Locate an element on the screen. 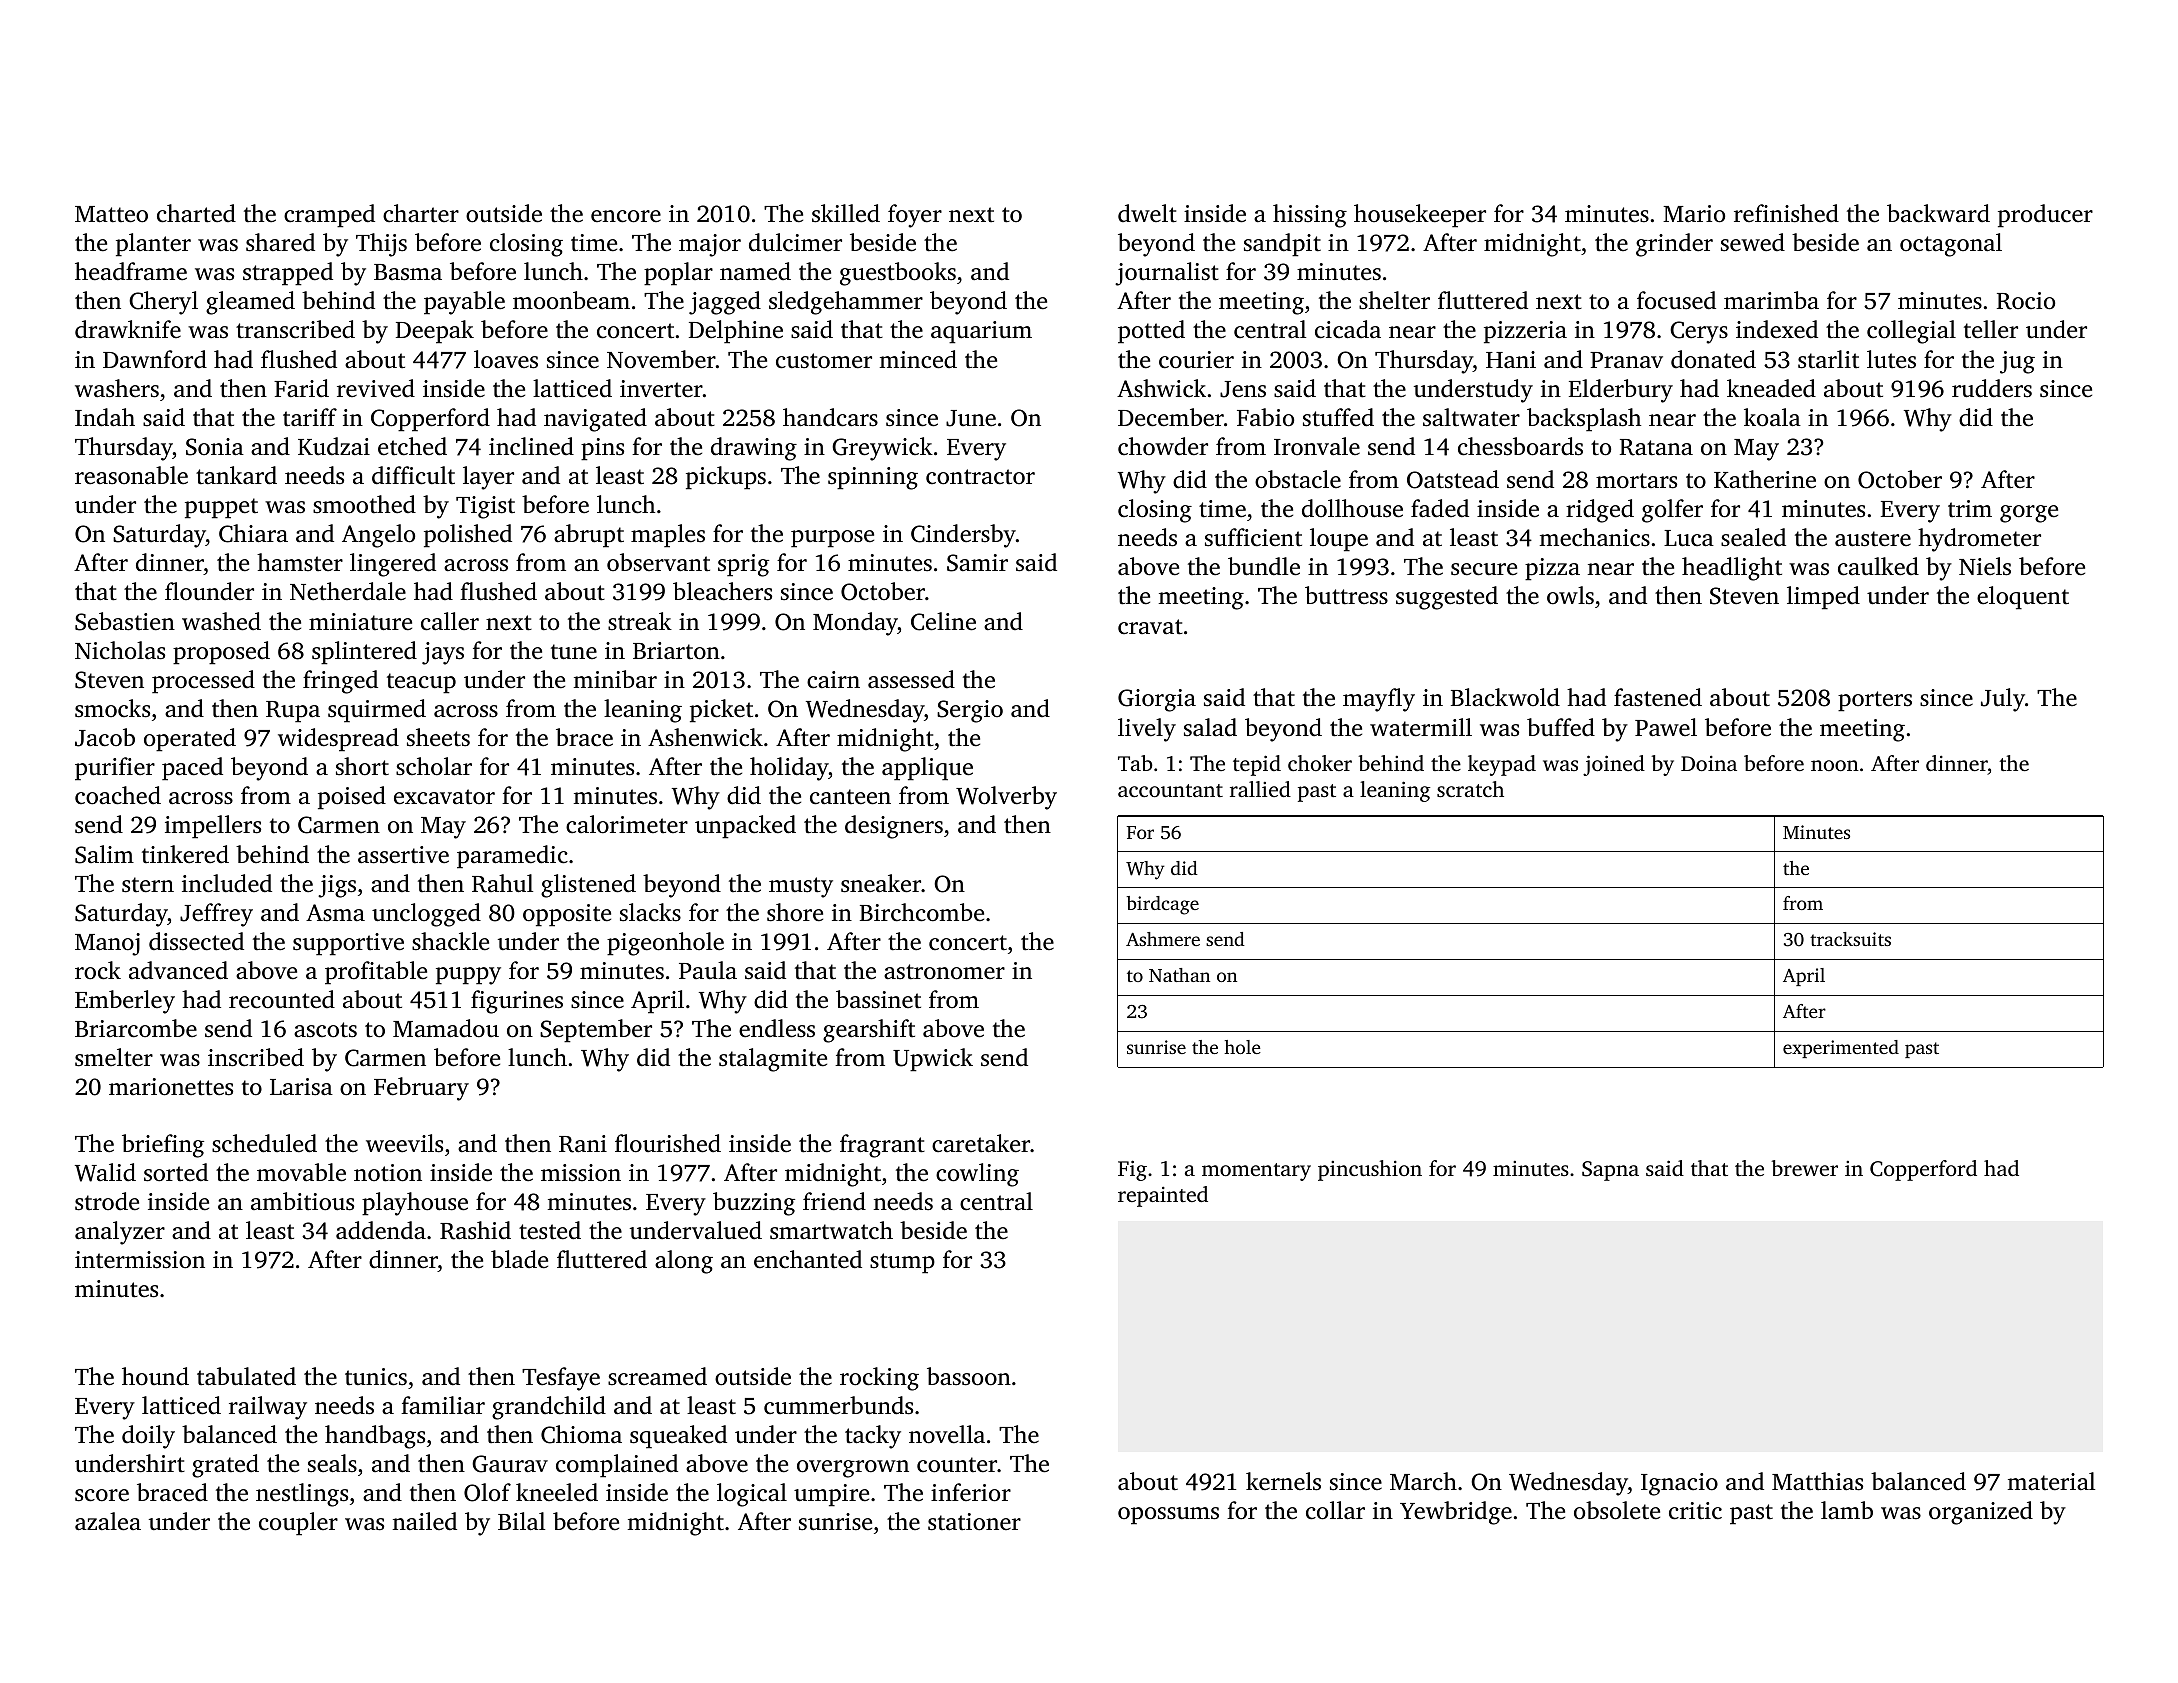 The width and height of the screenshot is (2178, 1683). charted is located at coordinates (196, 213).
